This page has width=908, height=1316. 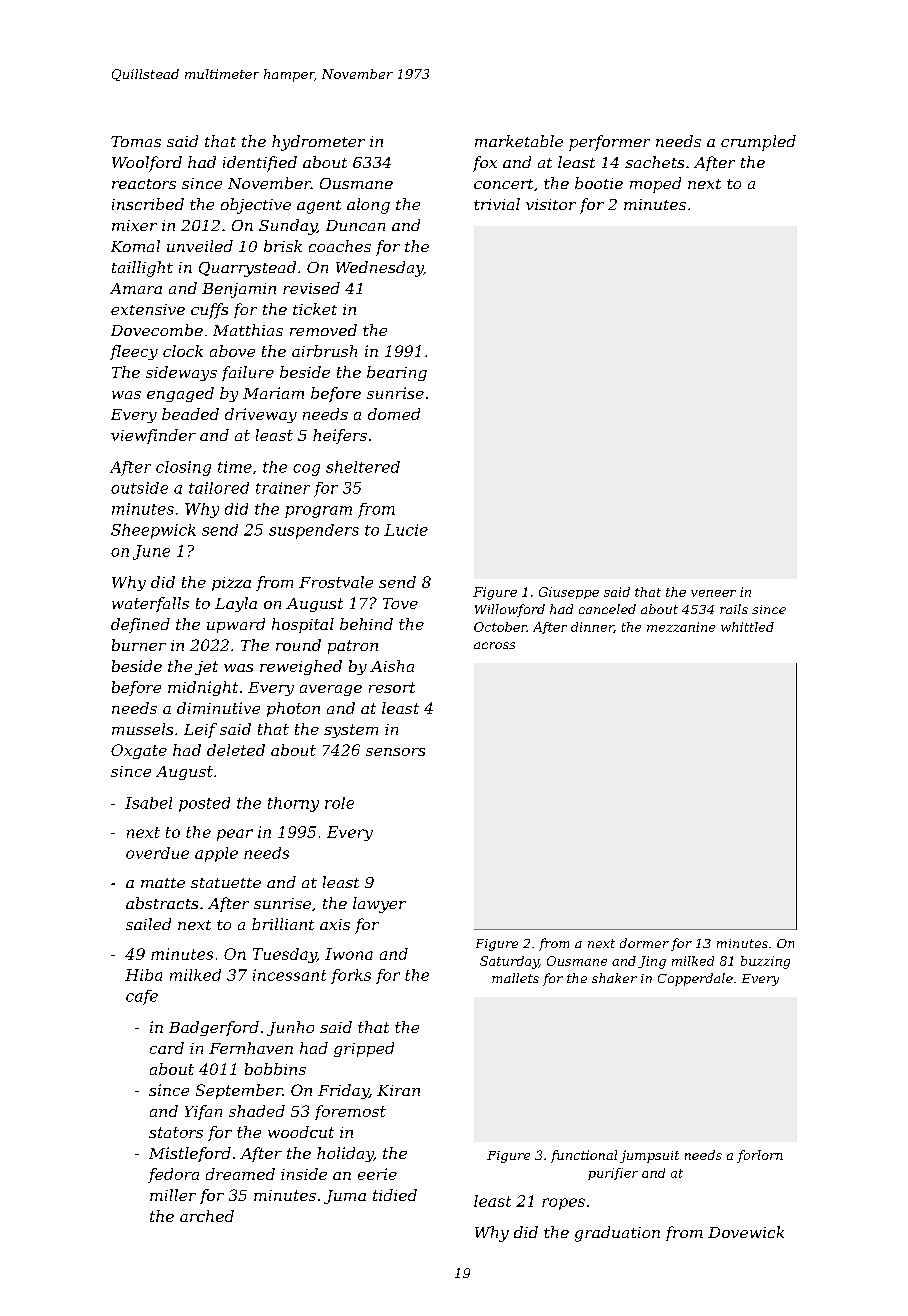 What do you see at coordinates (256, 206) in the page?
I see `objective` at bounding box center [256, 206].
